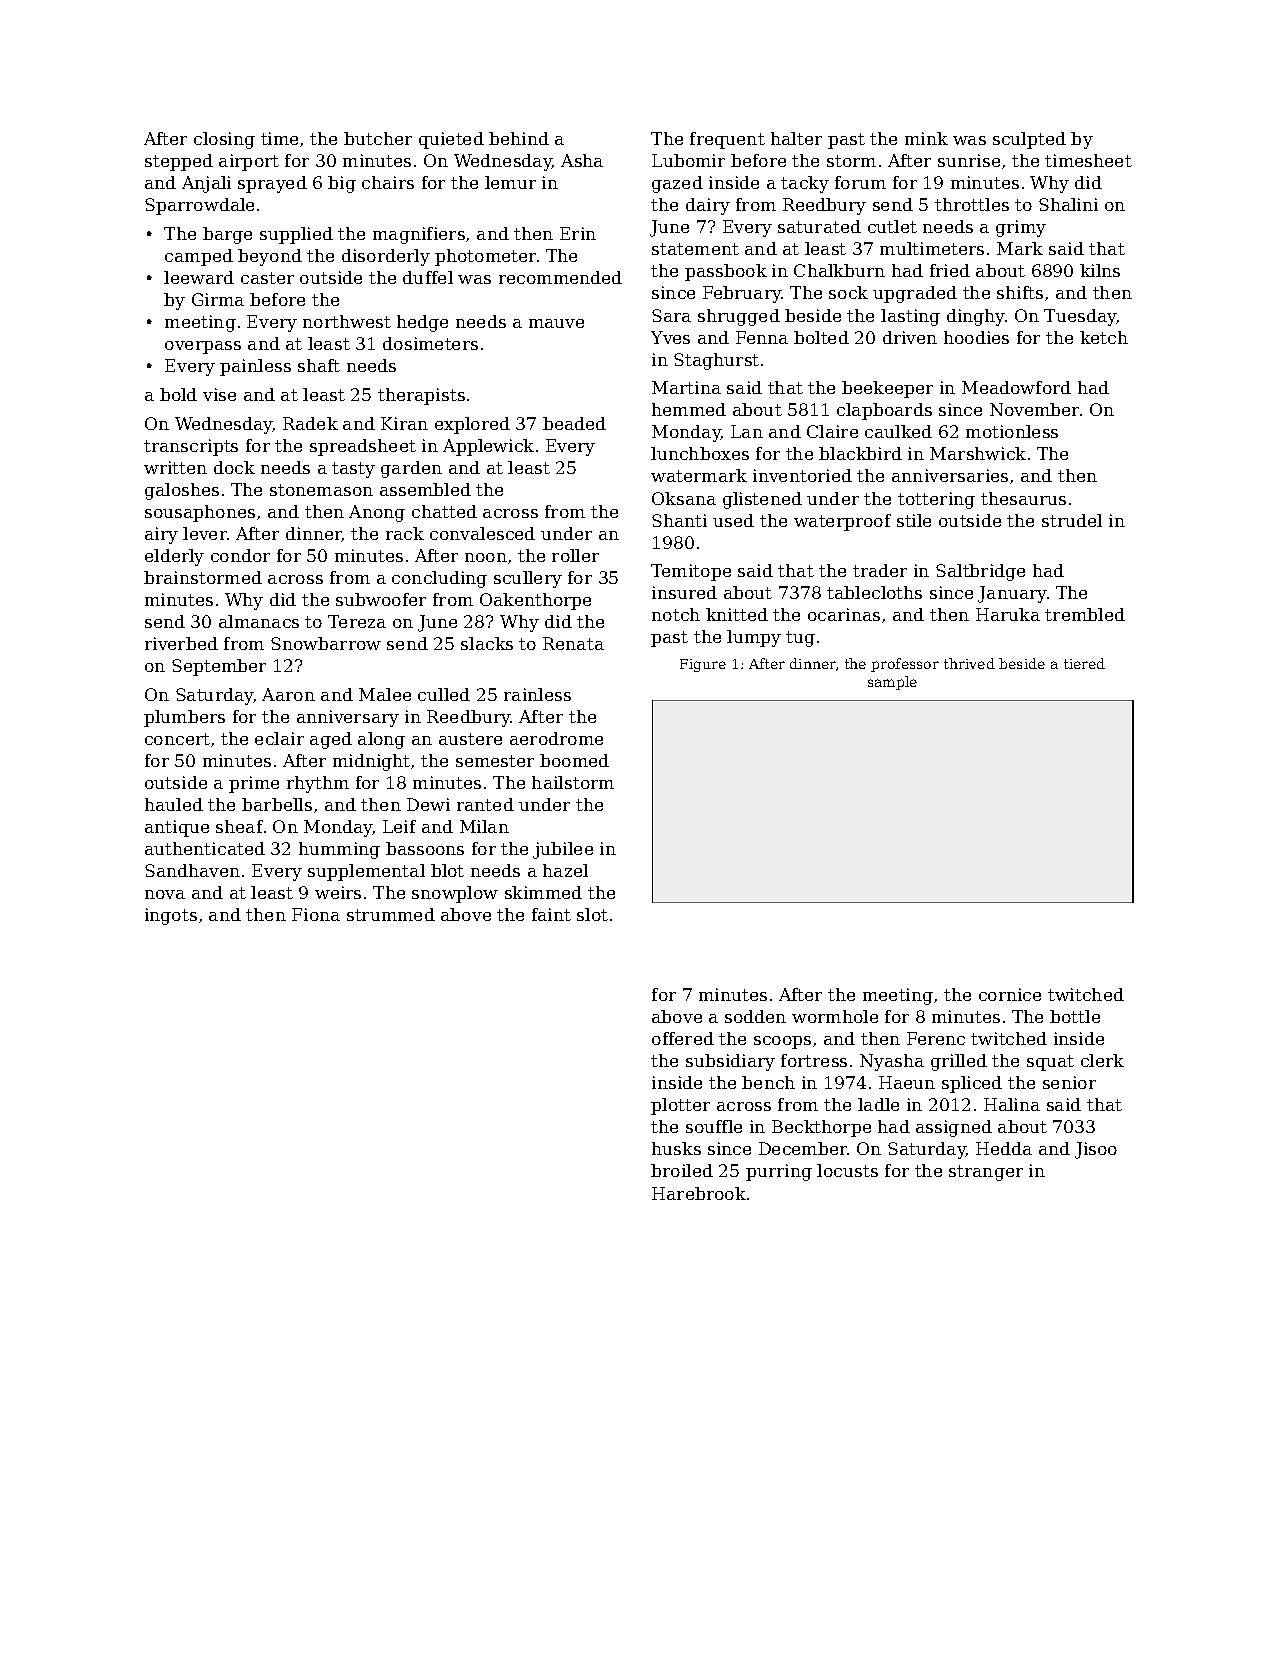 The width and height of the image is (1278, 1654). I want to click on ingots, so click(171, 916).
